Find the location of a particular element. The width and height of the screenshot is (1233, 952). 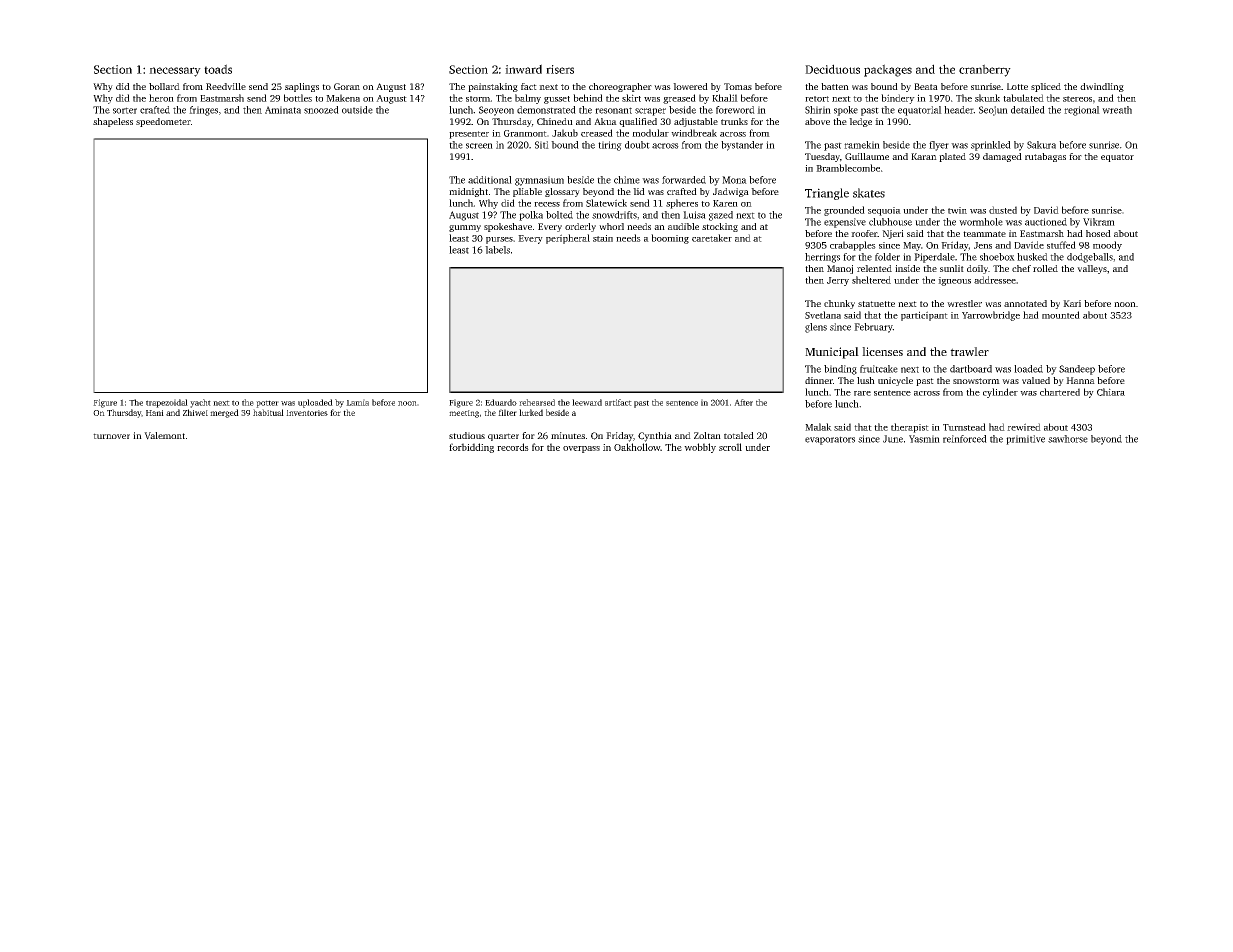

doubt is located at coordinates (637, 145).
